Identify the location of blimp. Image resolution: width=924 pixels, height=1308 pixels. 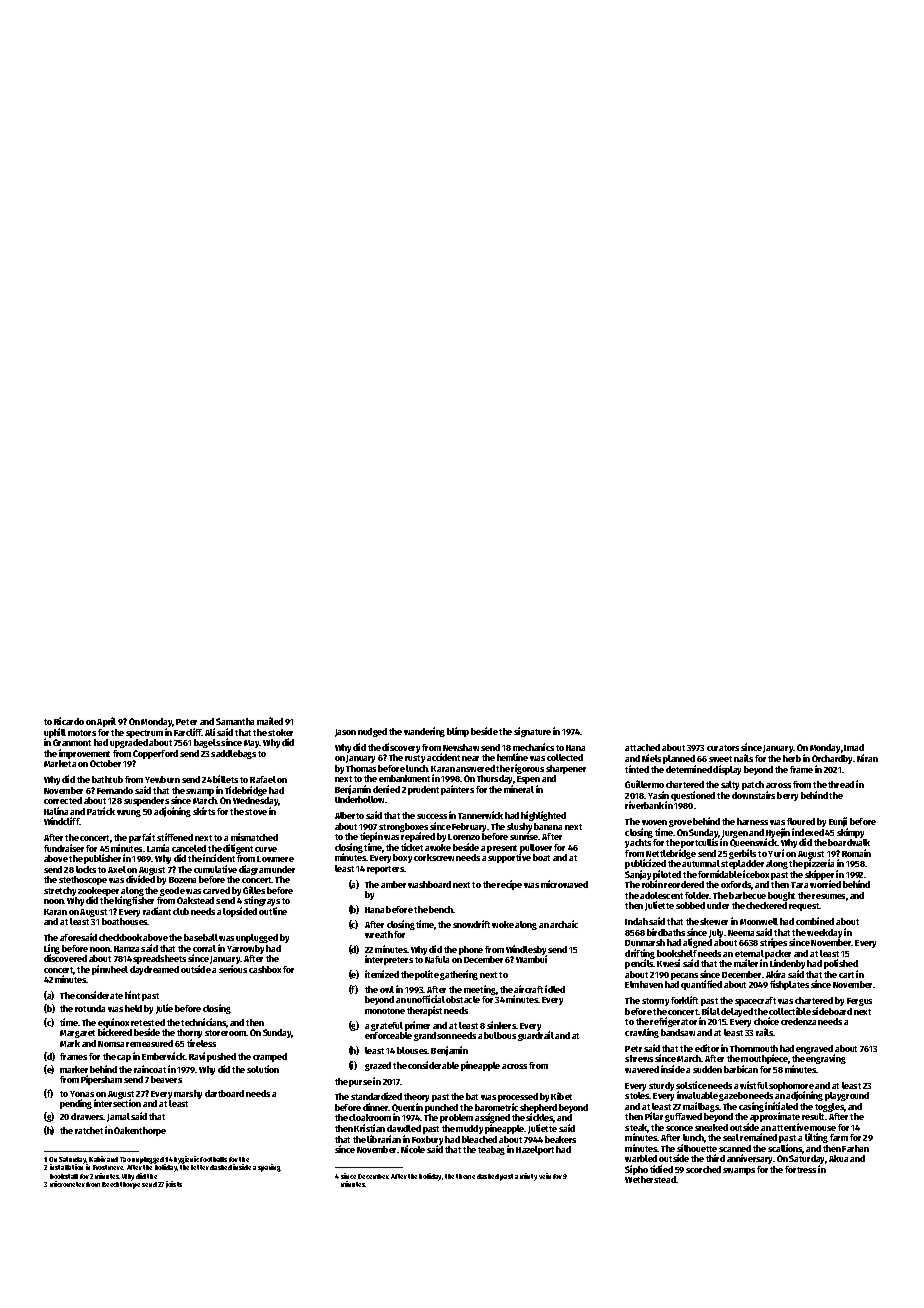
(458, 732).
